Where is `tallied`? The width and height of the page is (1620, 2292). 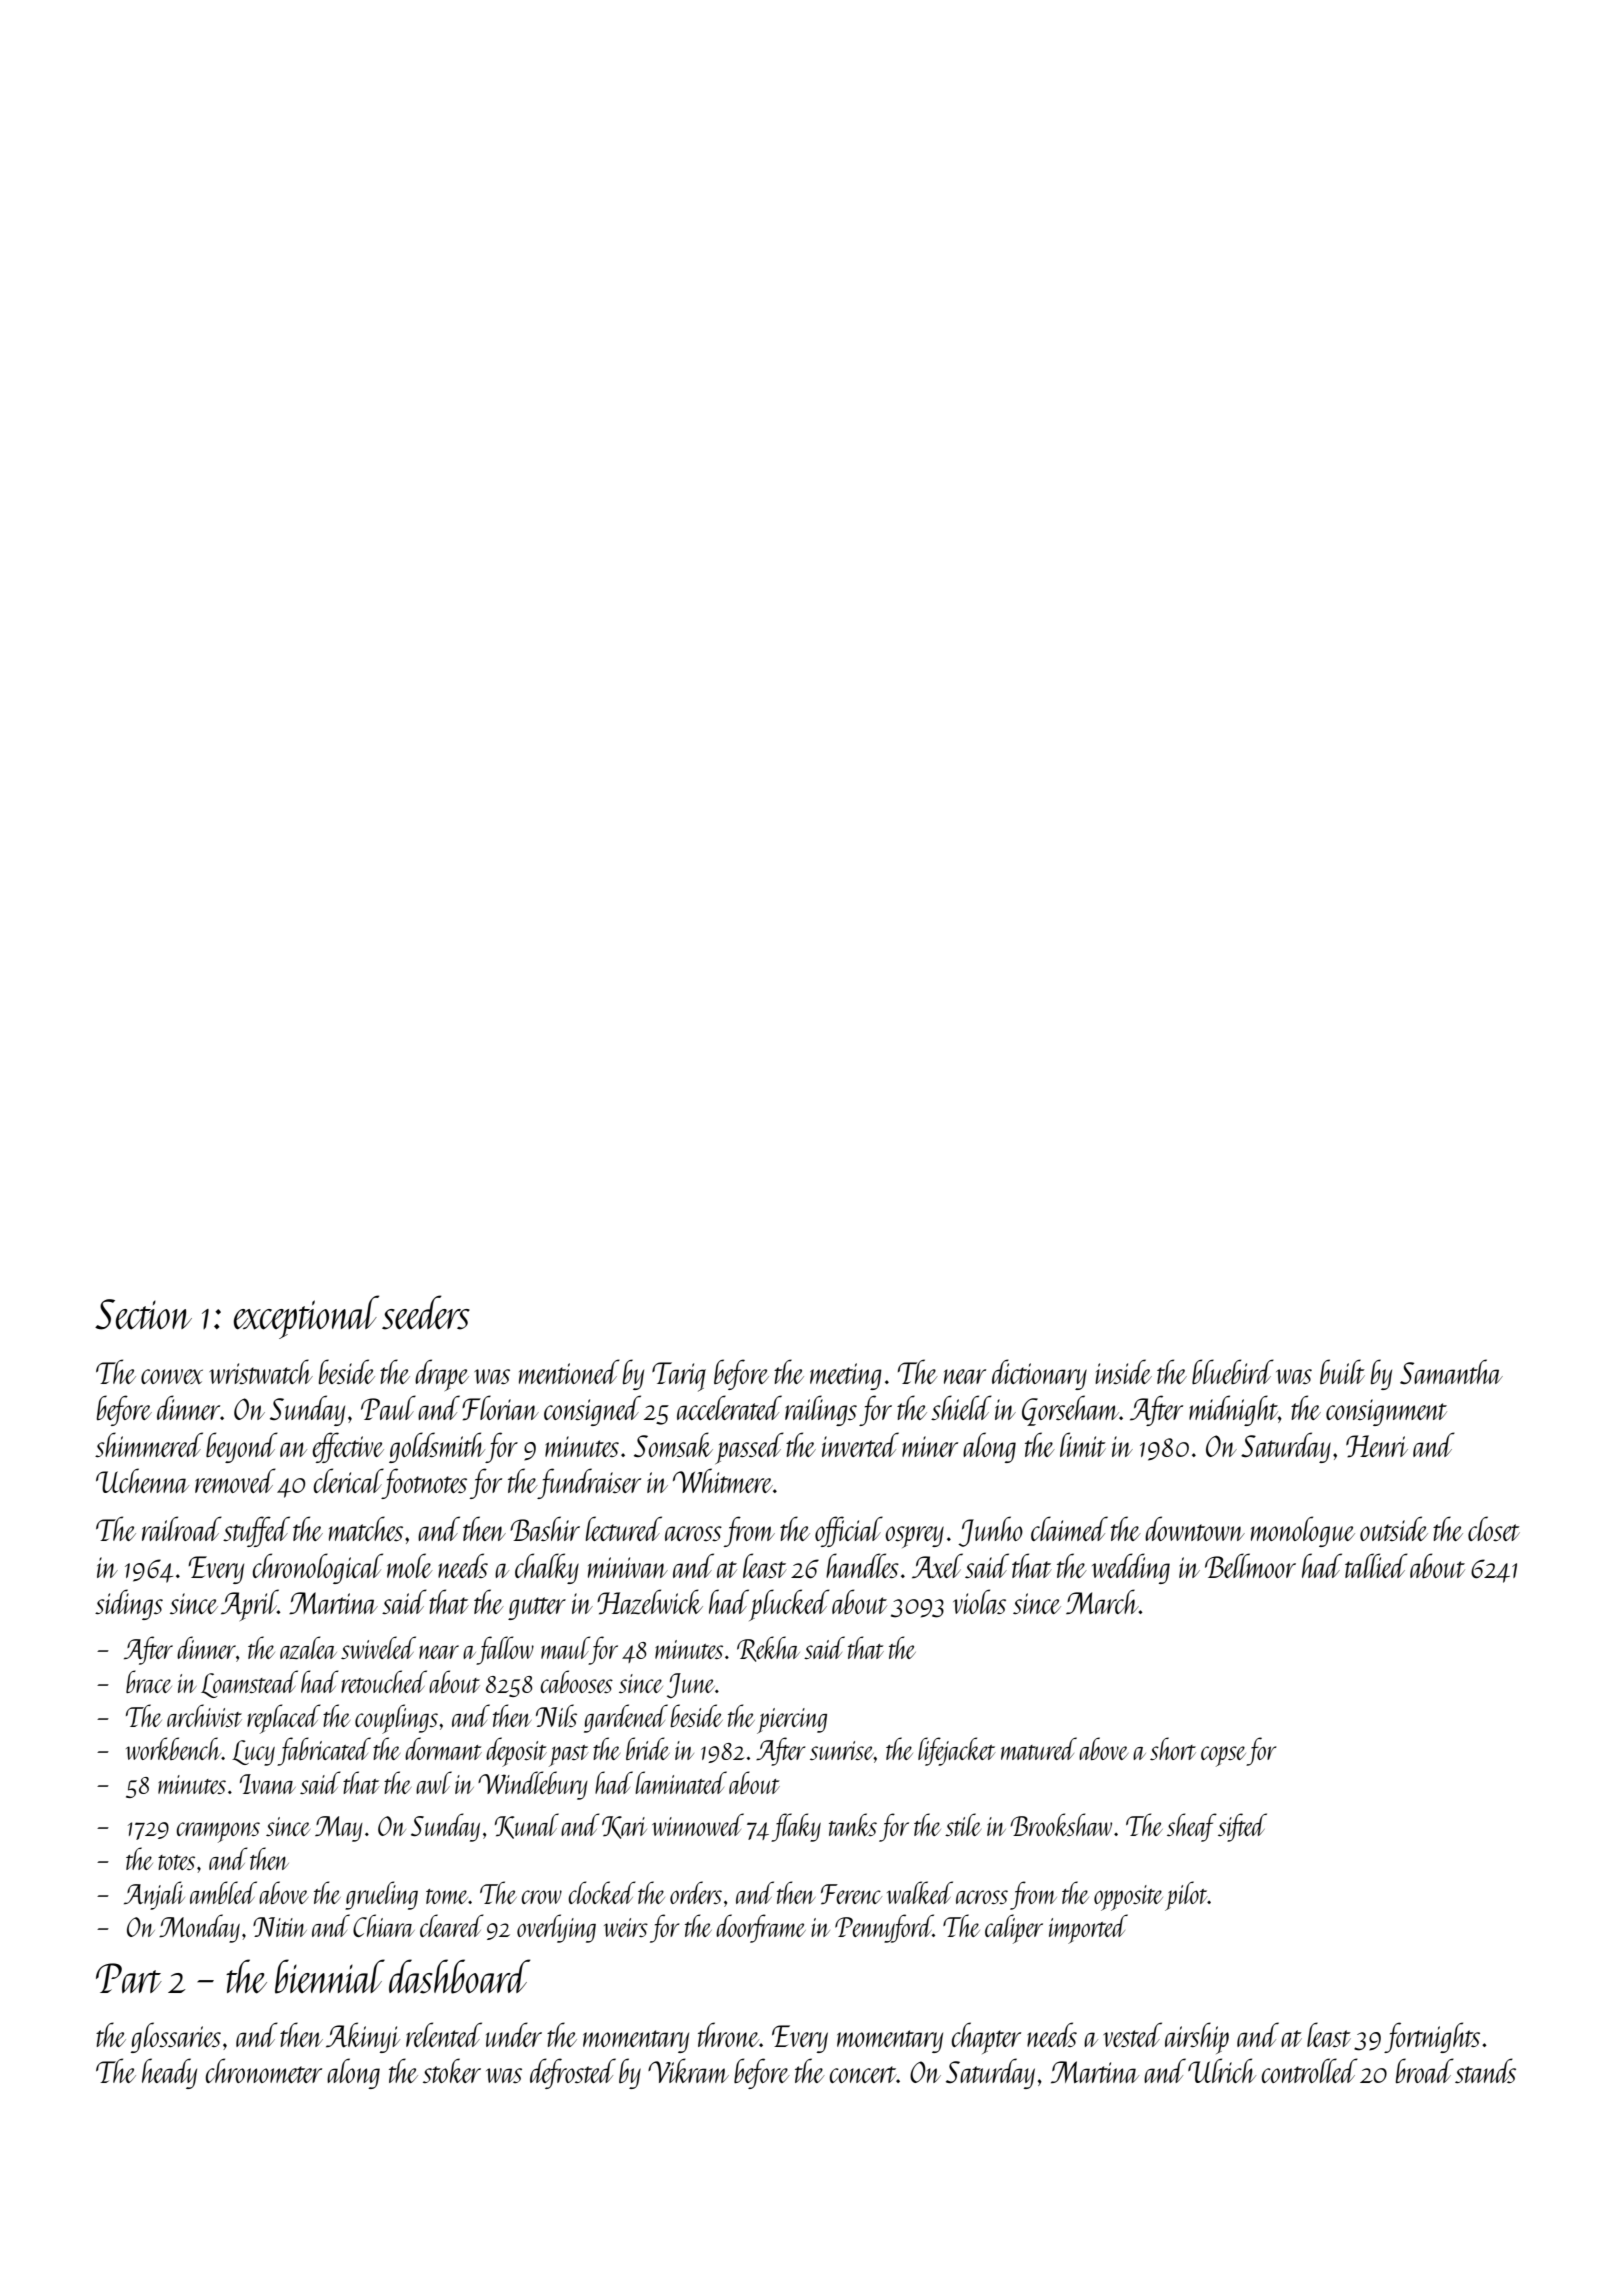
tallied is located at coordinates (1376, 1565).
